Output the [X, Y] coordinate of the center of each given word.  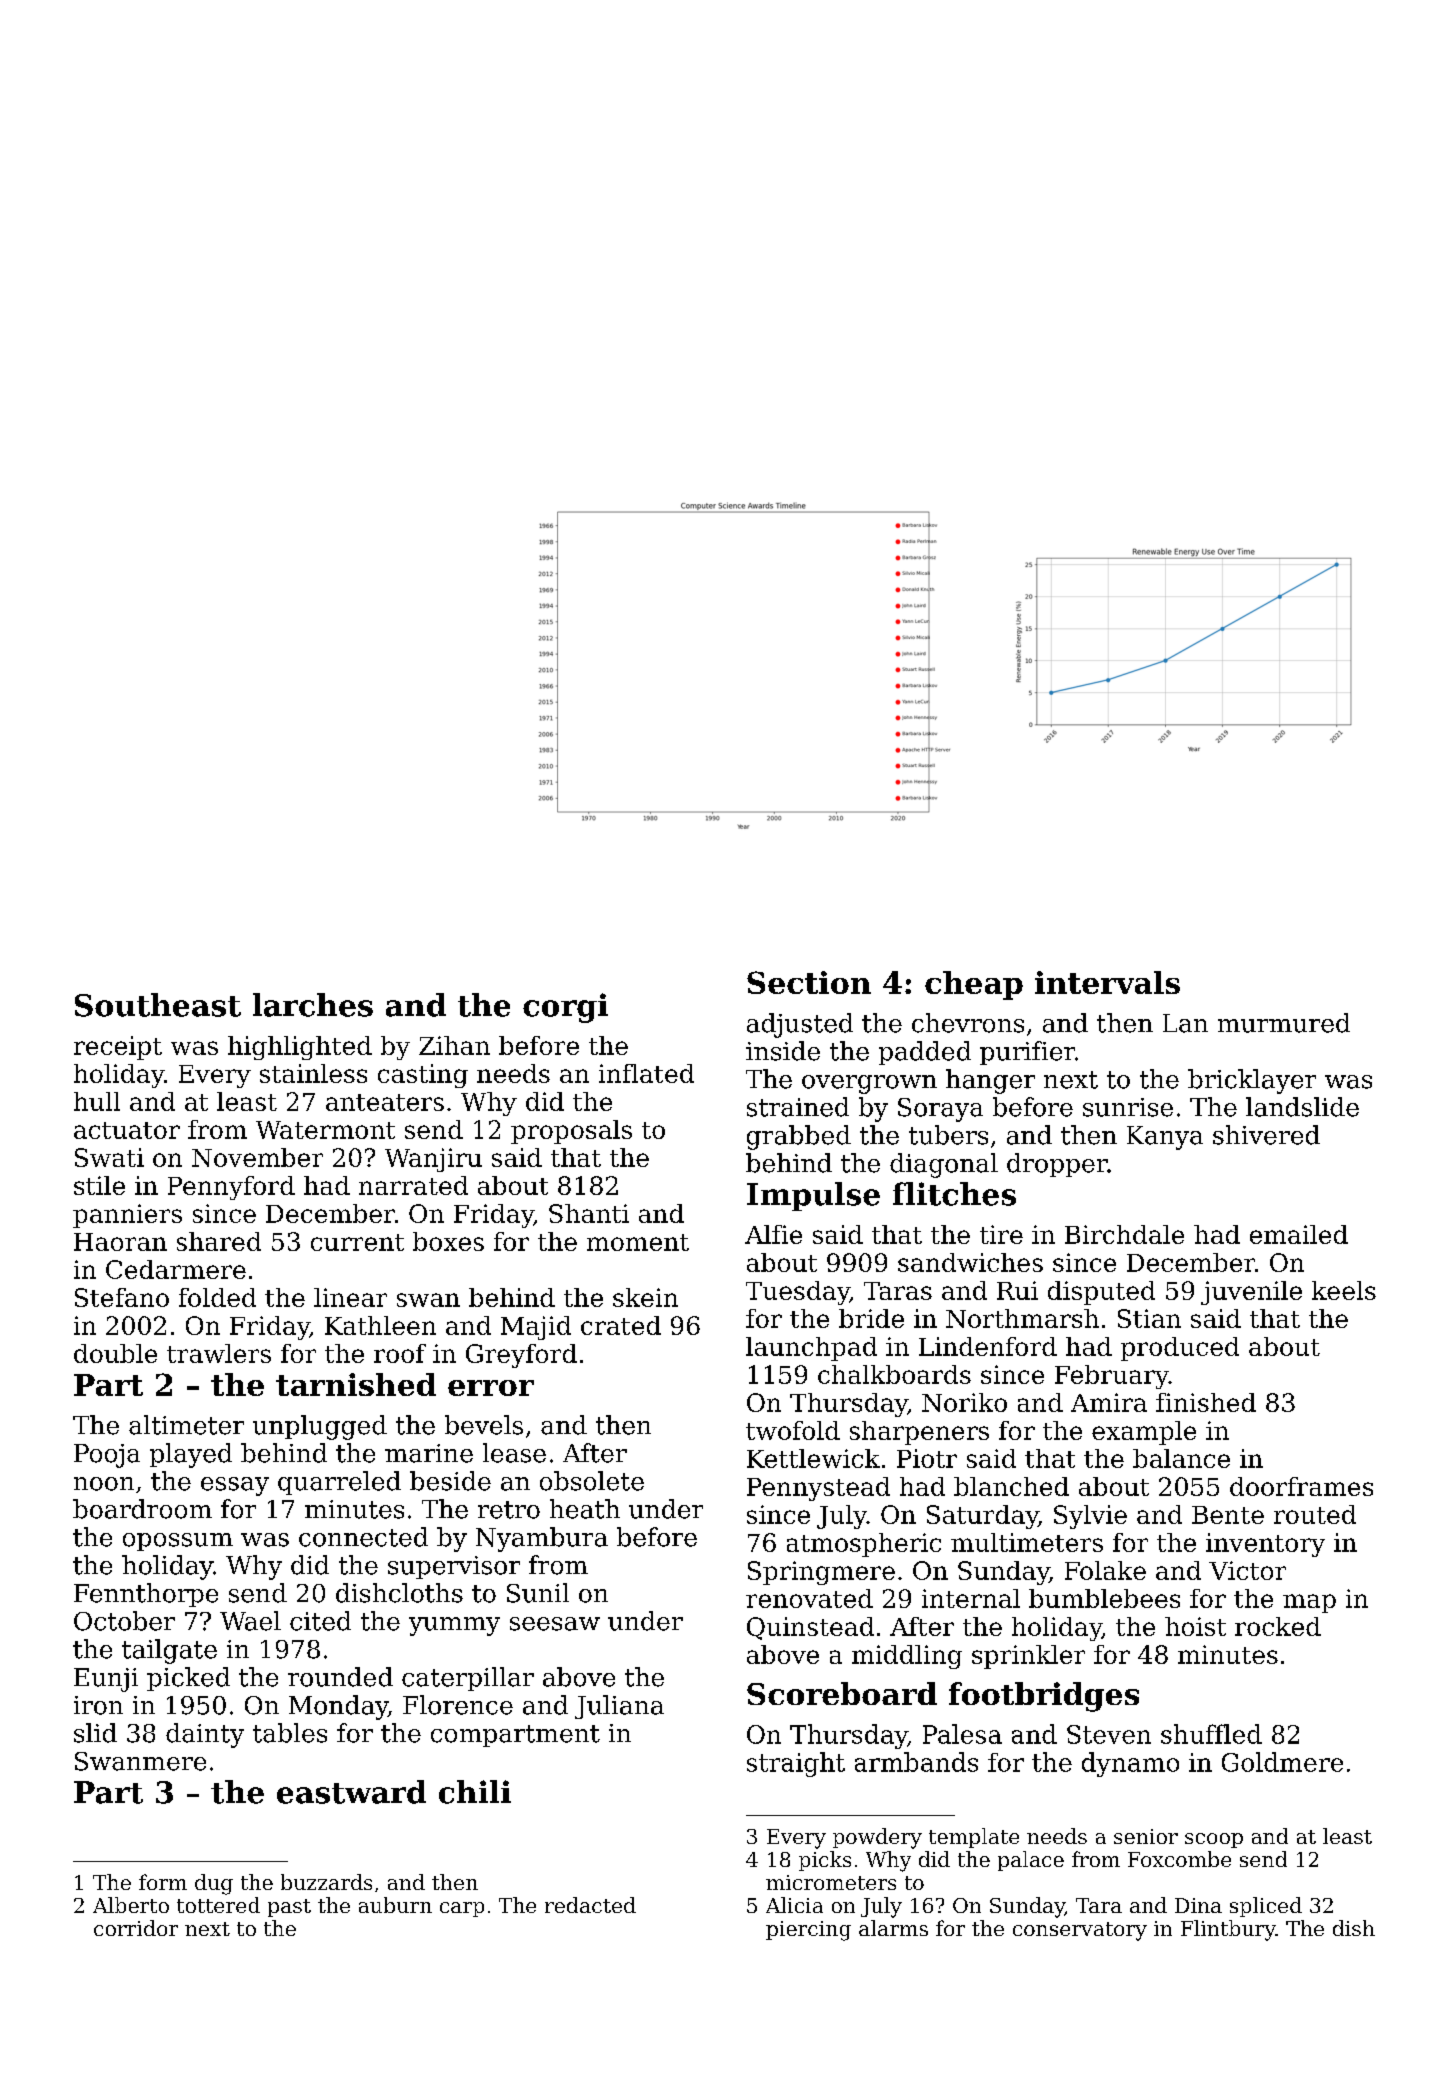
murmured [1284, 1023]
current [357, 1242]
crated [621, 1325]
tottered [218, 1905]
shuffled [1211, 1734]
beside [450, 1481]
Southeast [158, 1005]
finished [1206, 1402]
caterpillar [468, 1679]
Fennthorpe [146, 1595]
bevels [484, 1425]
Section [809, 982]
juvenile [1251, 1293]
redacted [590, 1905]
